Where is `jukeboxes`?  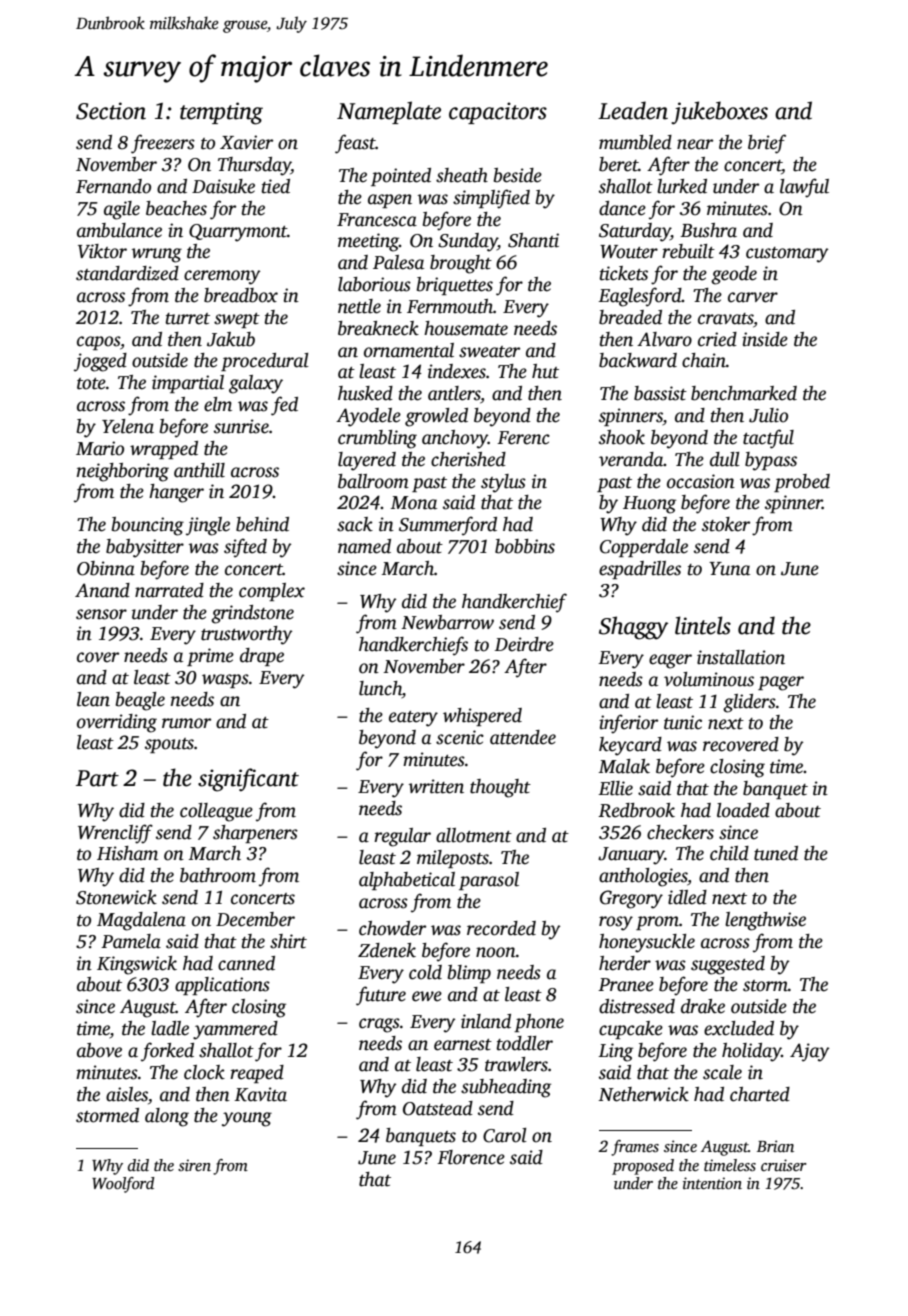 jukeboxes is located at coordinates (719, 113).
